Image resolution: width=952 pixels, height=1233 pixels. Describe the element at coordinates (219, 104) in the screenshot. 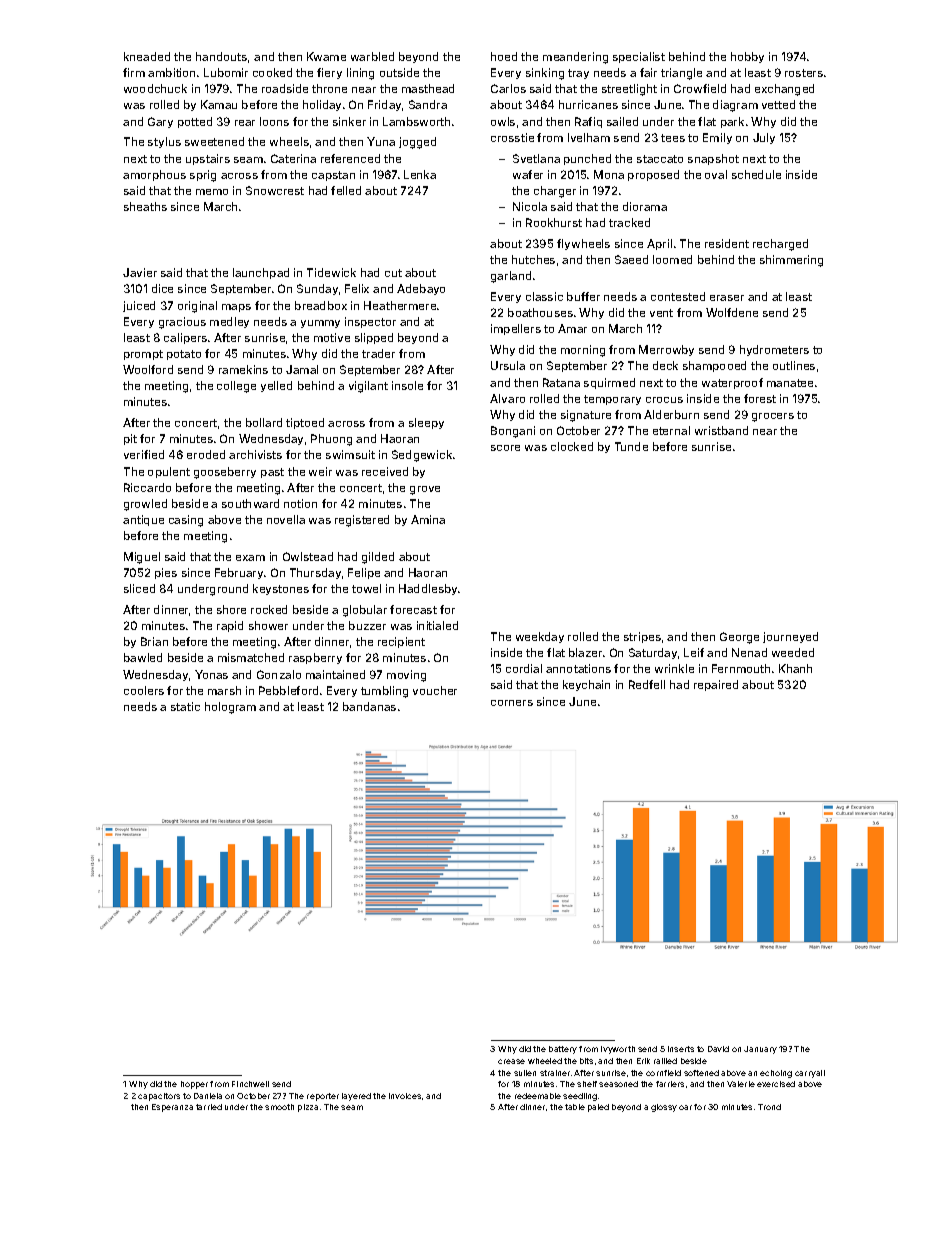

I see `Kamau` at that location.
